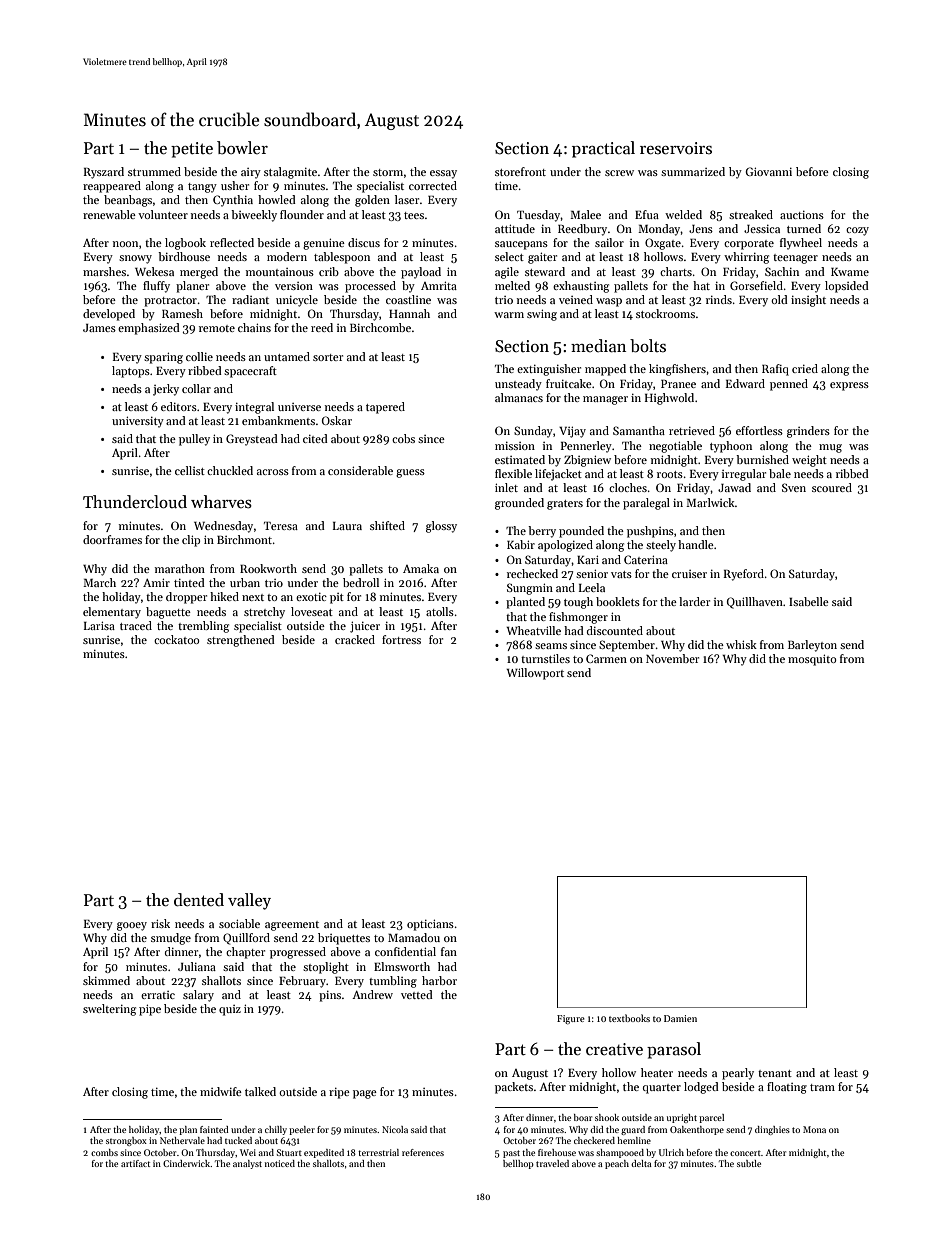 The height and width of the page is (1233, 952). Describe the element at coordinates (176, 639) in the page. I see `cockatoo` at that location.
